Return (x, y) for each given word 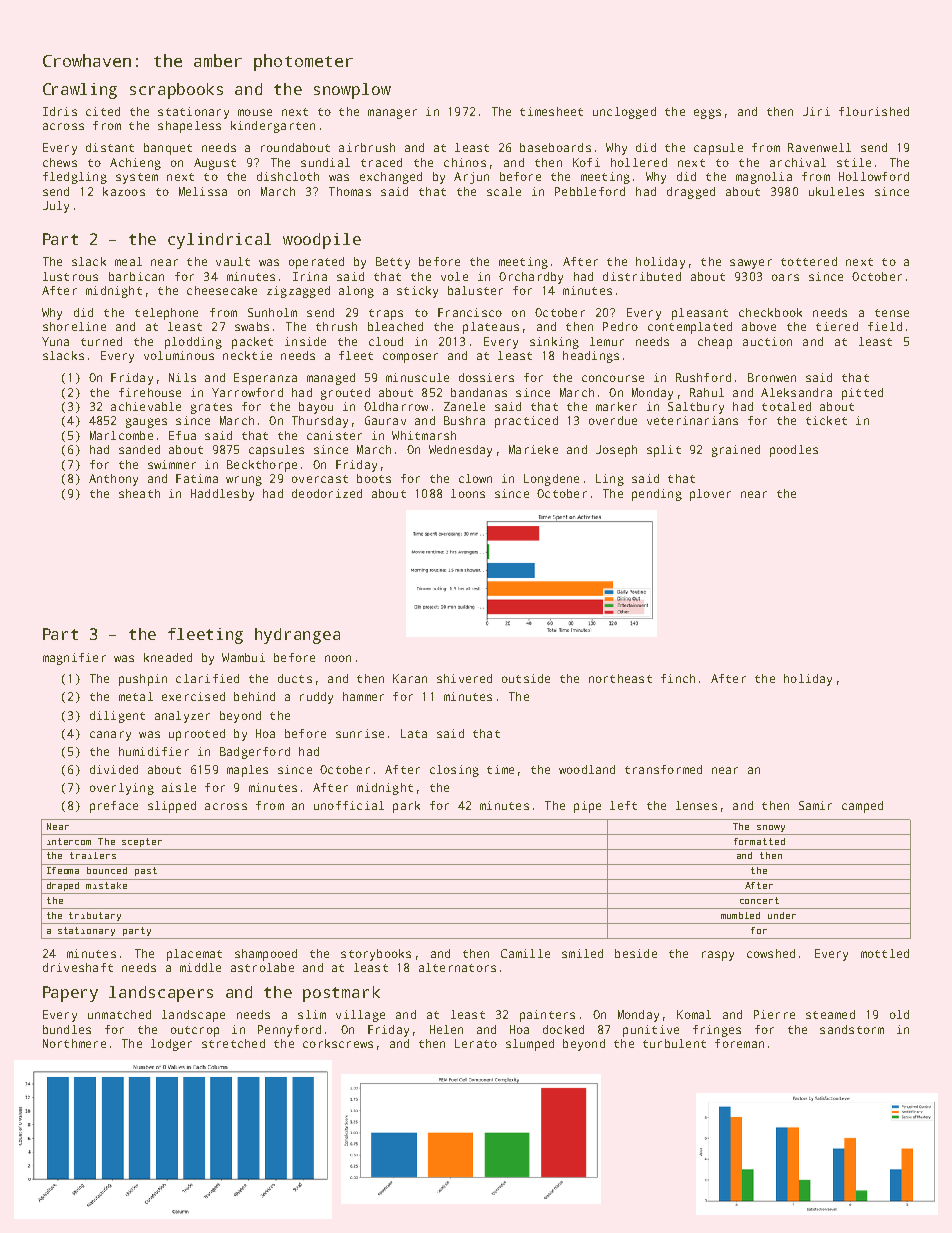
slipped (172, 807)
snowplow (352, 91)
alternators (457, 967)
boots (374, 478)
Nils (182, 377)
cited (103, 111)
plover (710, 495)
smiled (582, 953)
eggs (707, 114)
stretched (233, 1043)
